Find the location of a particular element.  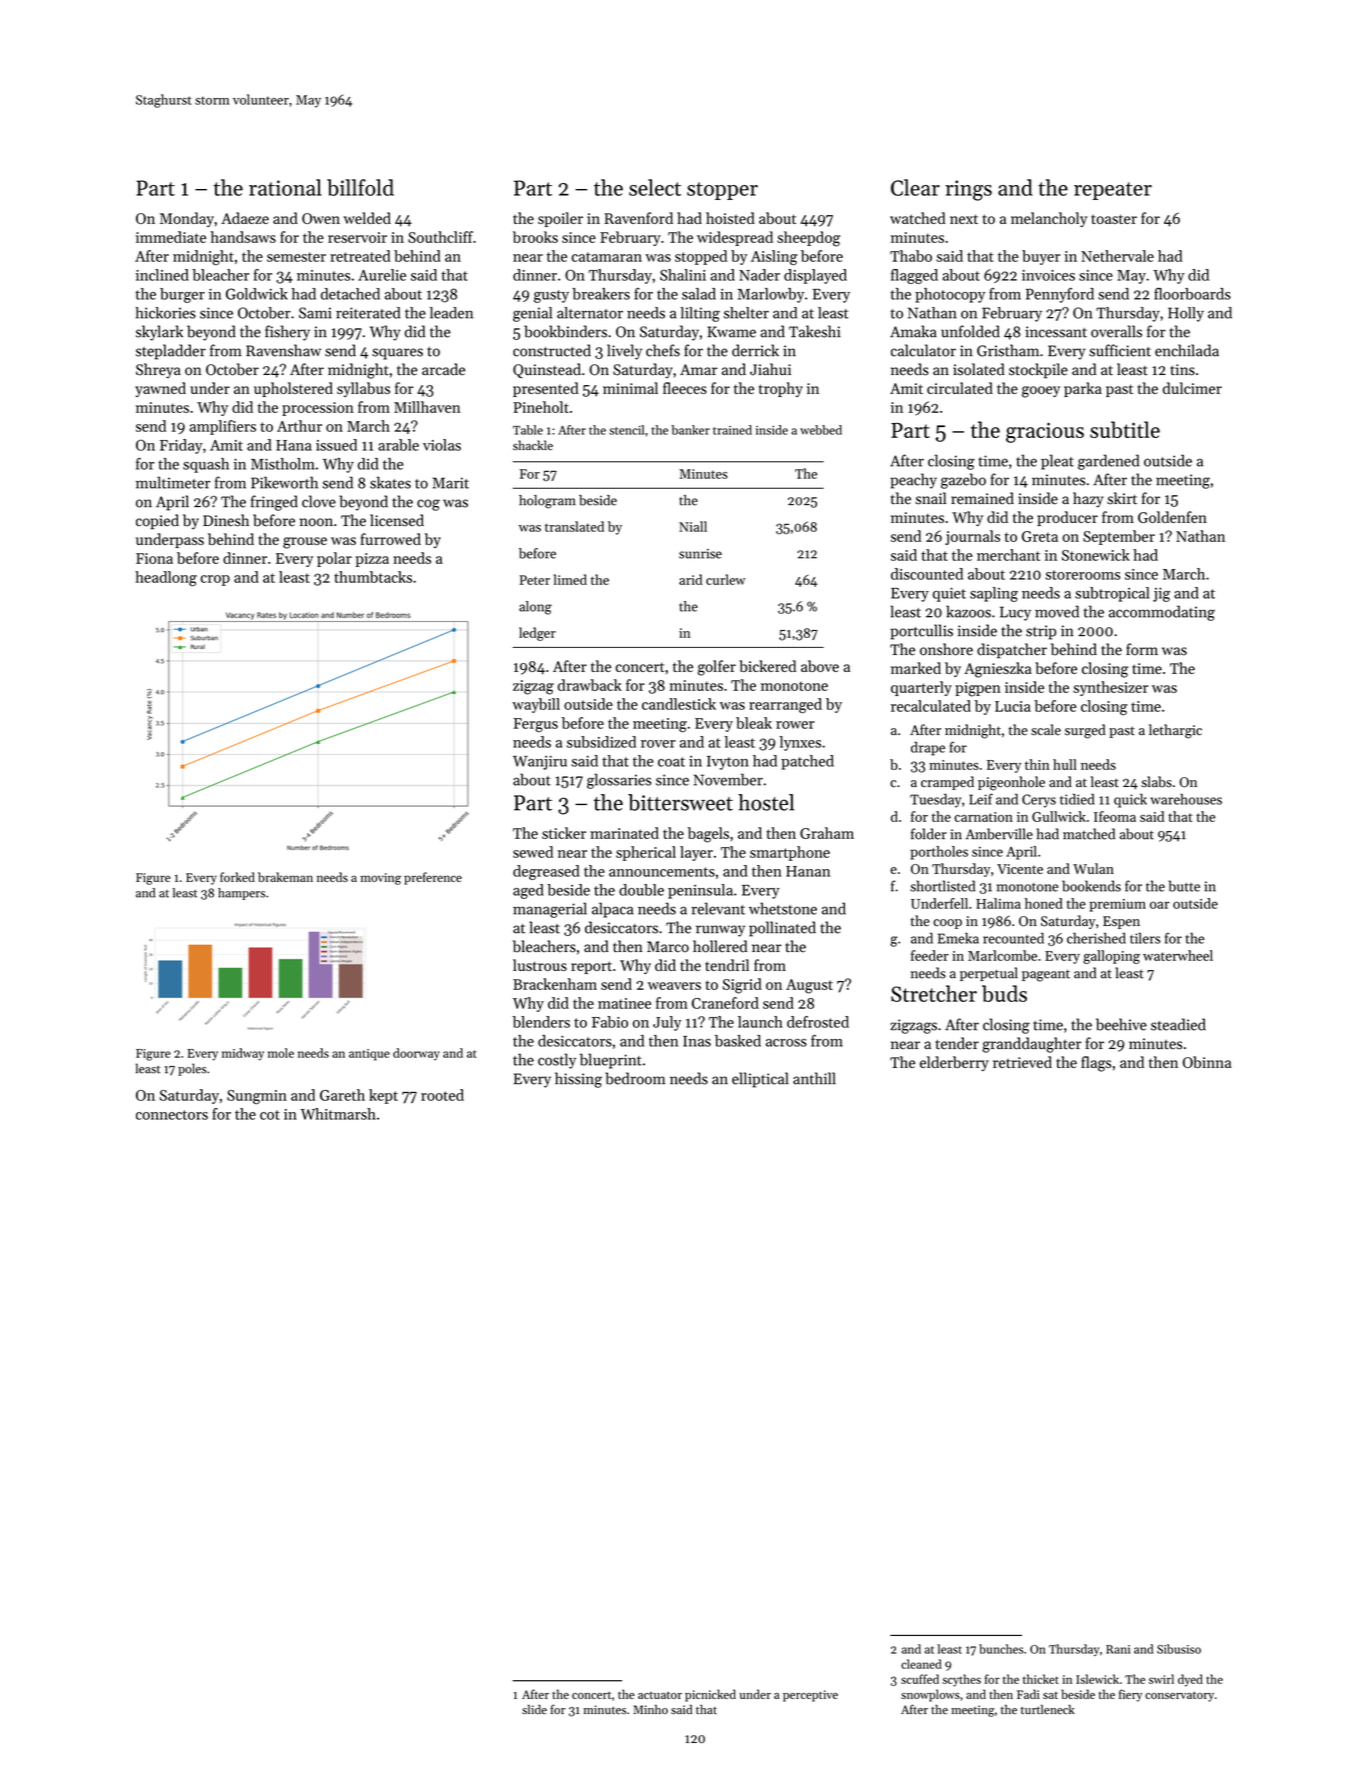

Whitmarsh is located at coordinates (338, 1114).
